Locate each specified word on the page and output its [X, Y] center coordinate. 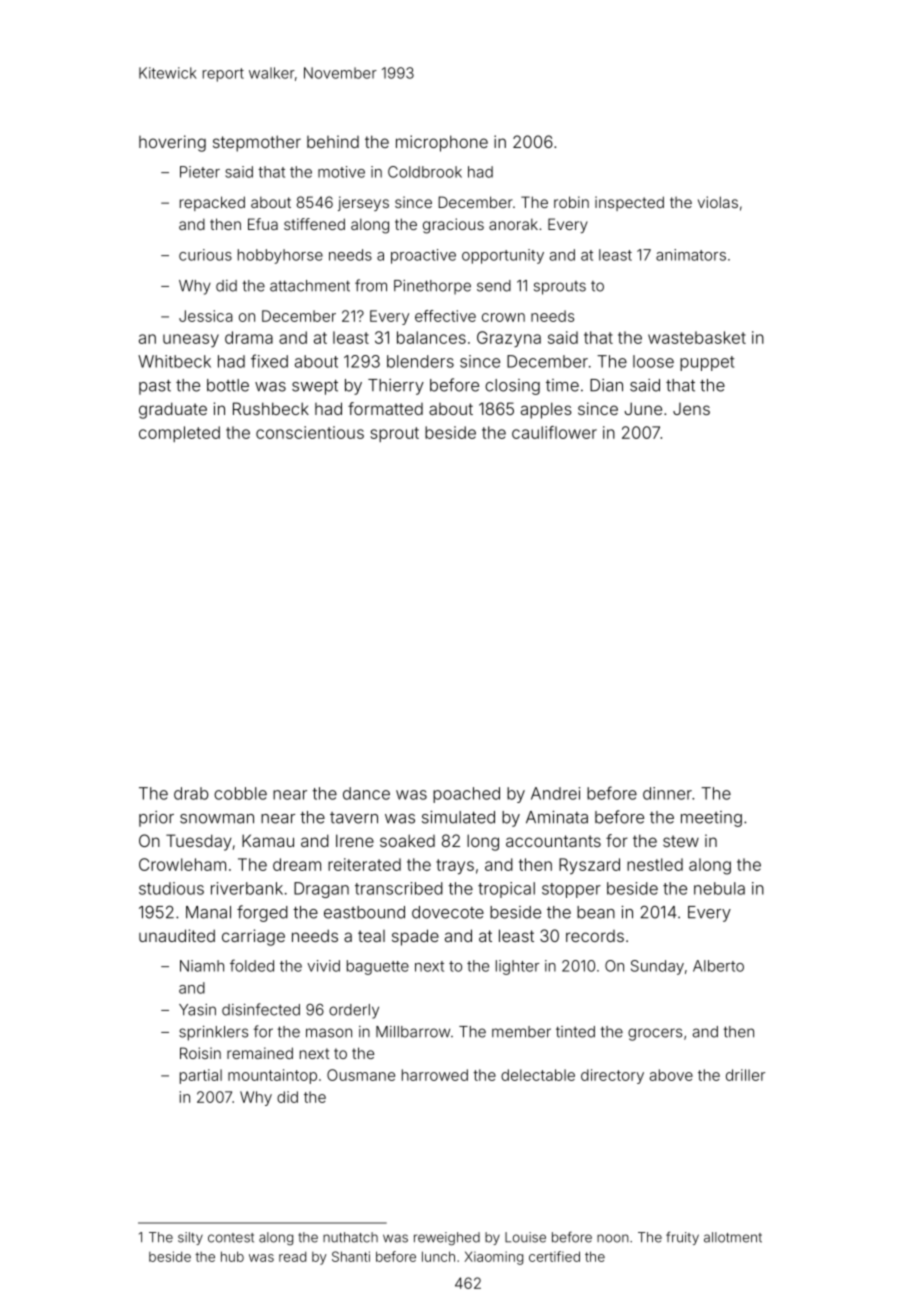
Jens [691, 409]
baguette [378, 967]
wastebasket [697, 337]
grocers [655, 1034]
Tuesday [199, 842]
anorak [513, 224]
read [292, 1256]
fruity [682, 1238]
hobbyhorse [280, 256]
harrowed [435, 1075]
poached [466, 795]
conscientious [310, 432]
